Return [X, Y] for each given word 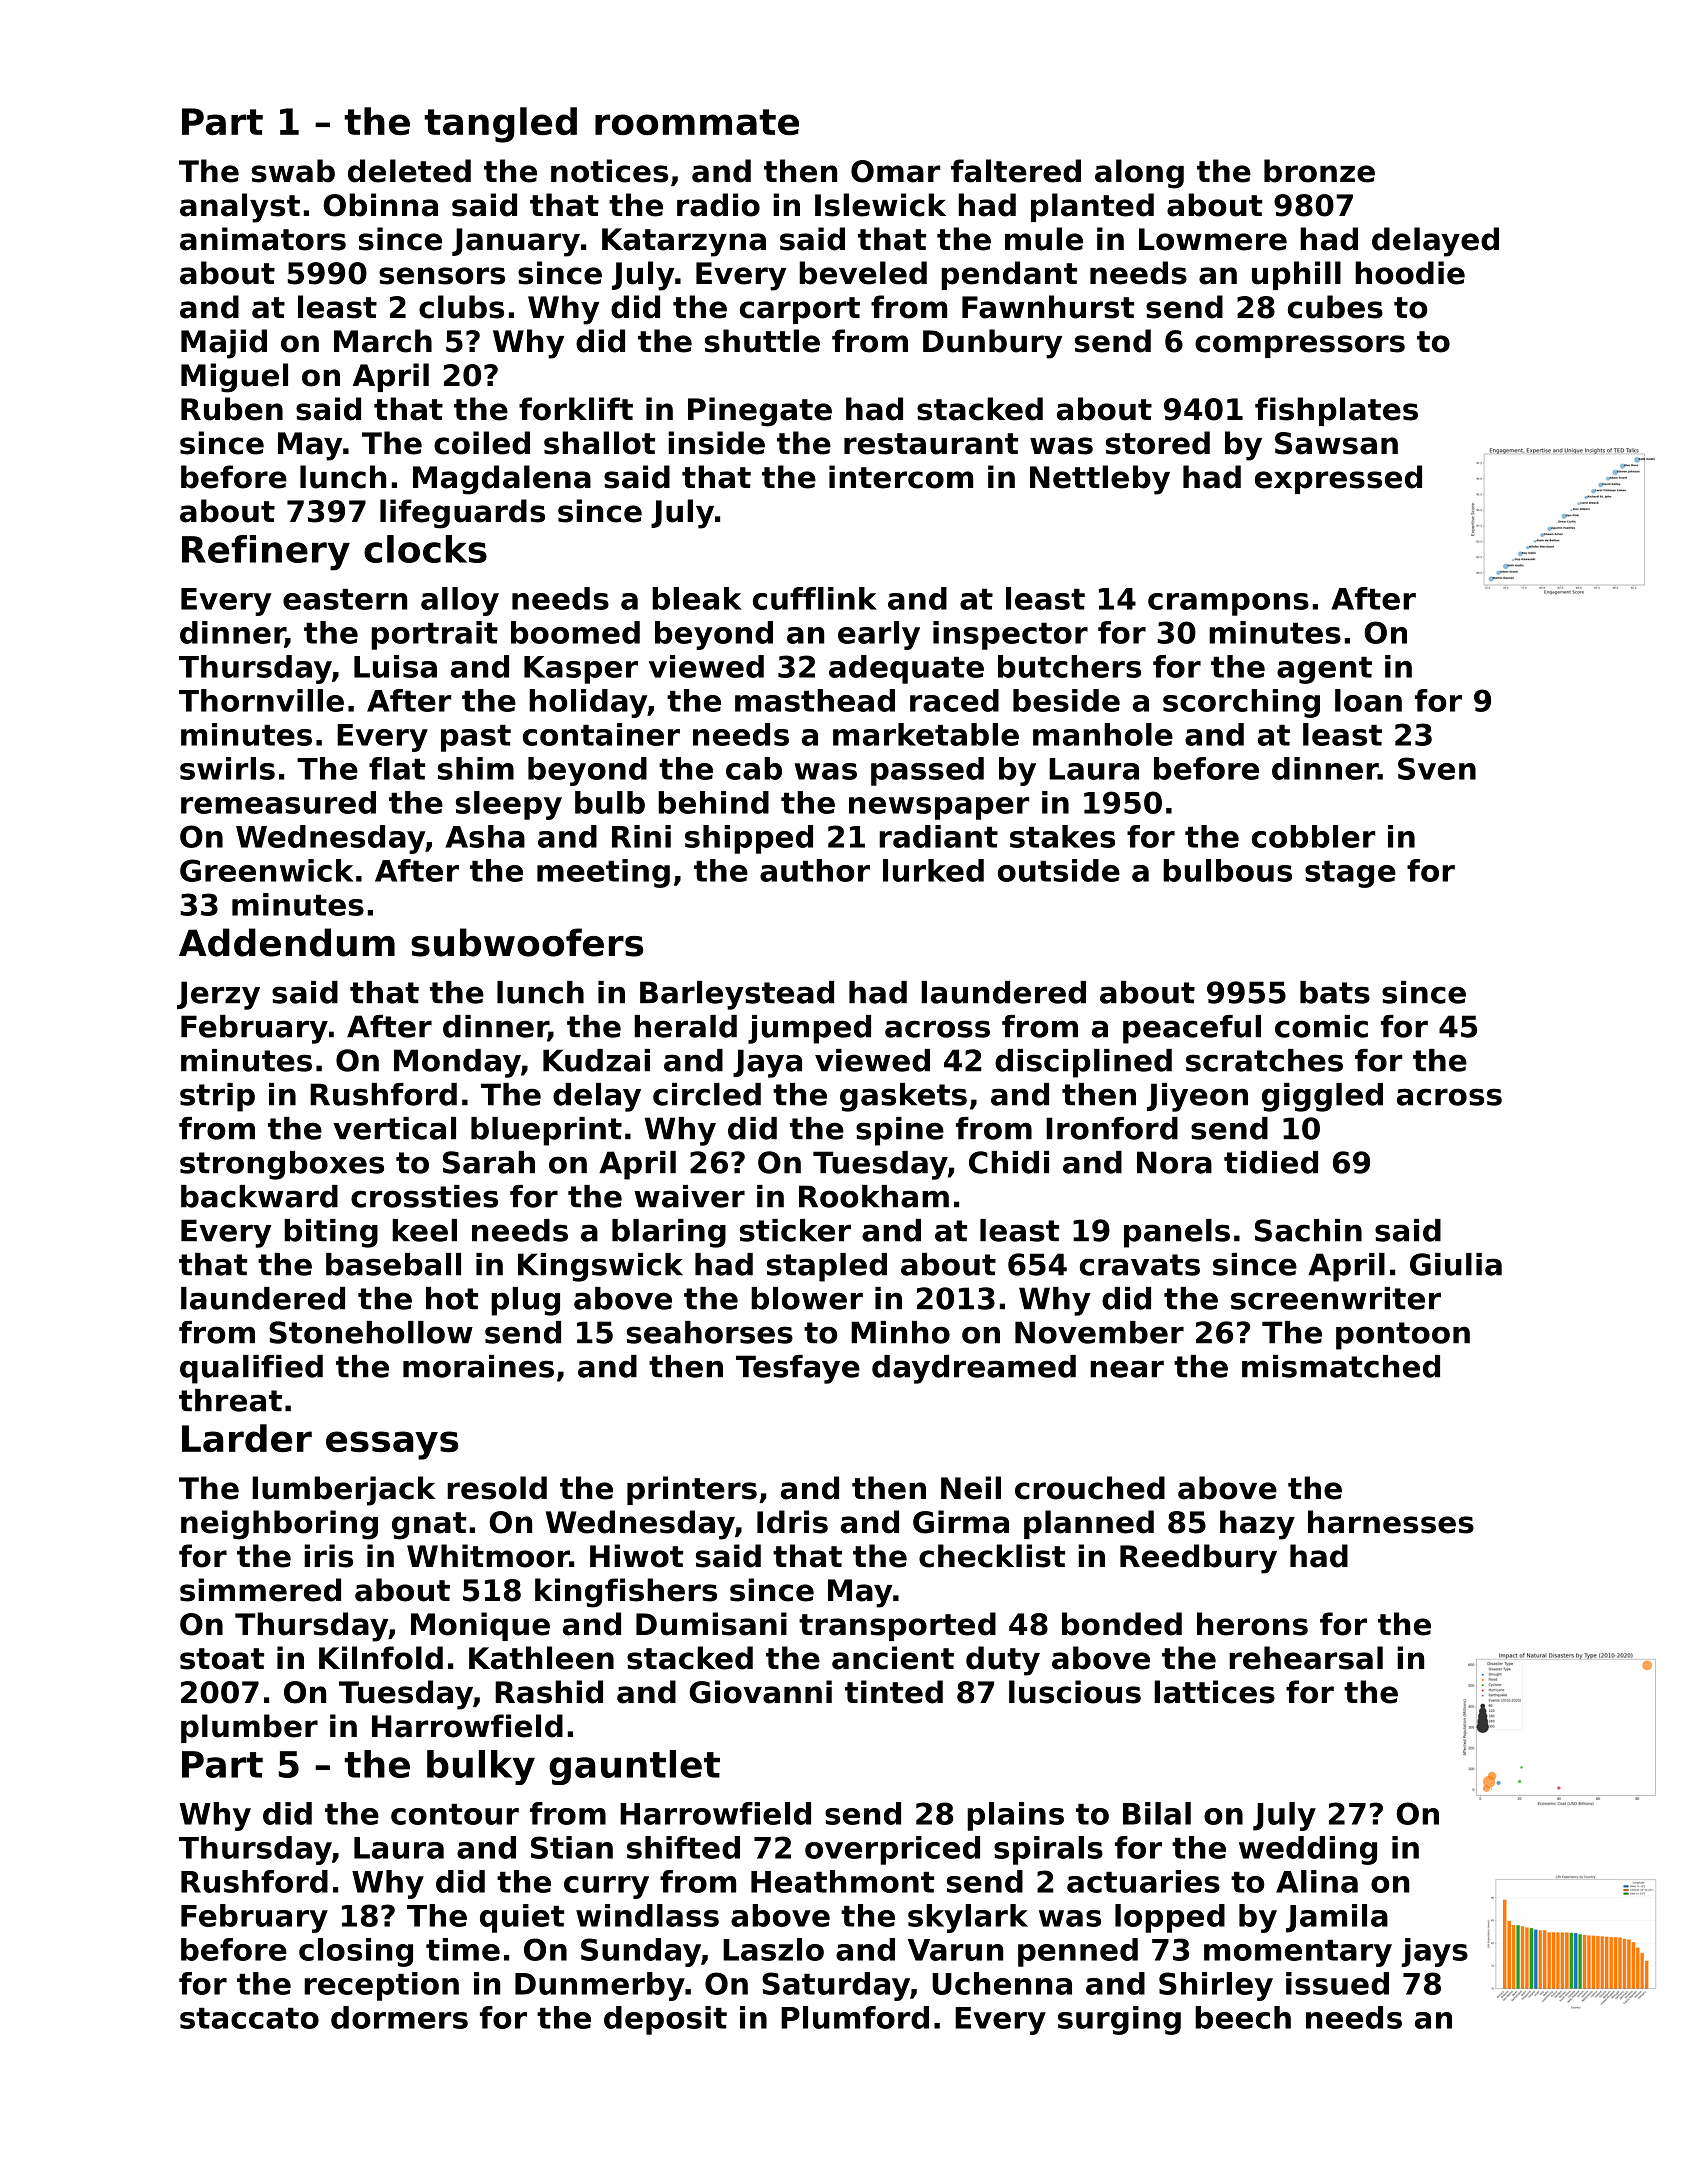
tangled [500, 125]
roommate [697, 122]
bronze [1319, 171]
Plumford [855, 2017]
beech [1243, 2017]
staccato [249, 2018]
